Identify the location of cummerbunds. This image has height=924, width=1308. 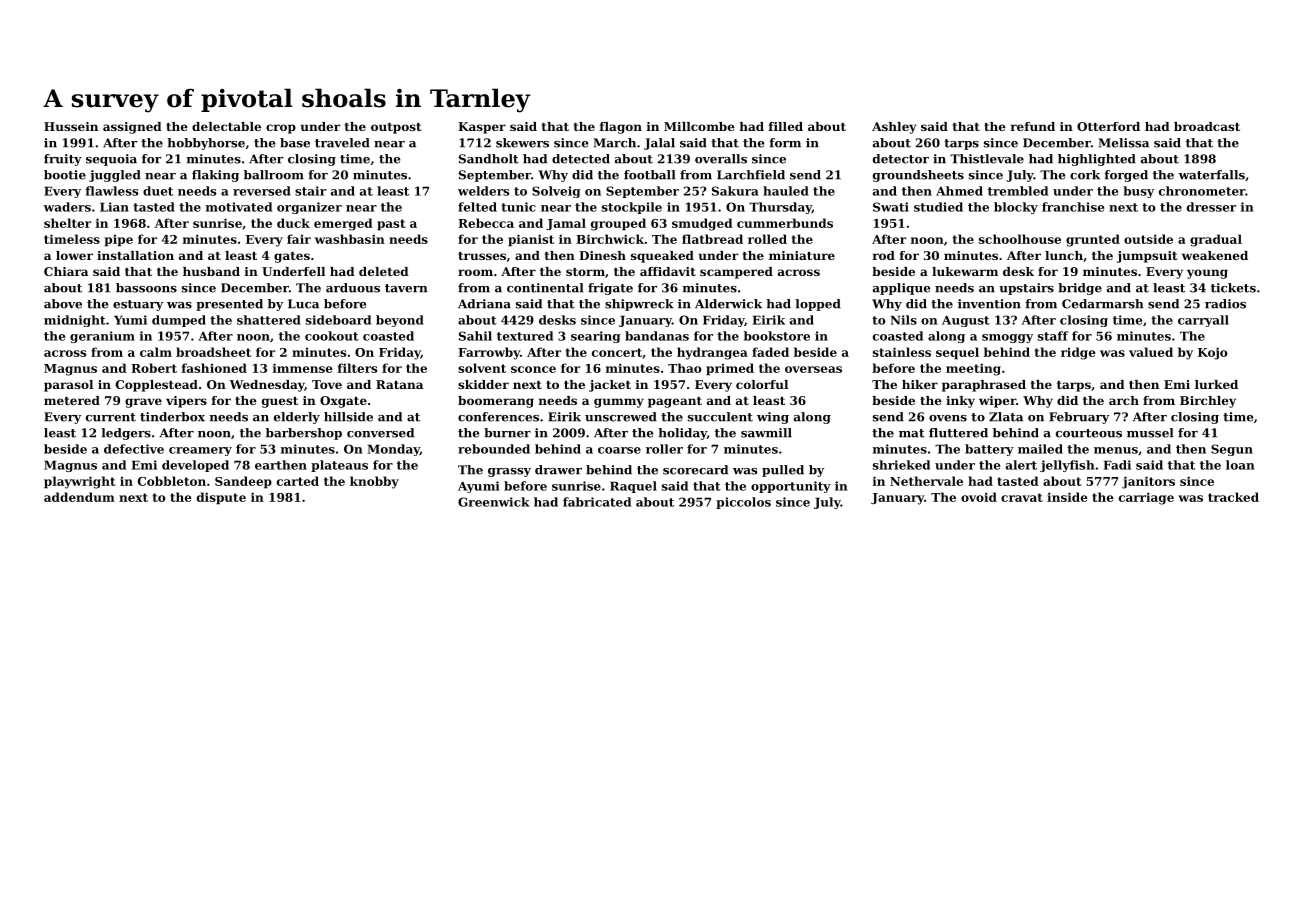
(785, 223).
